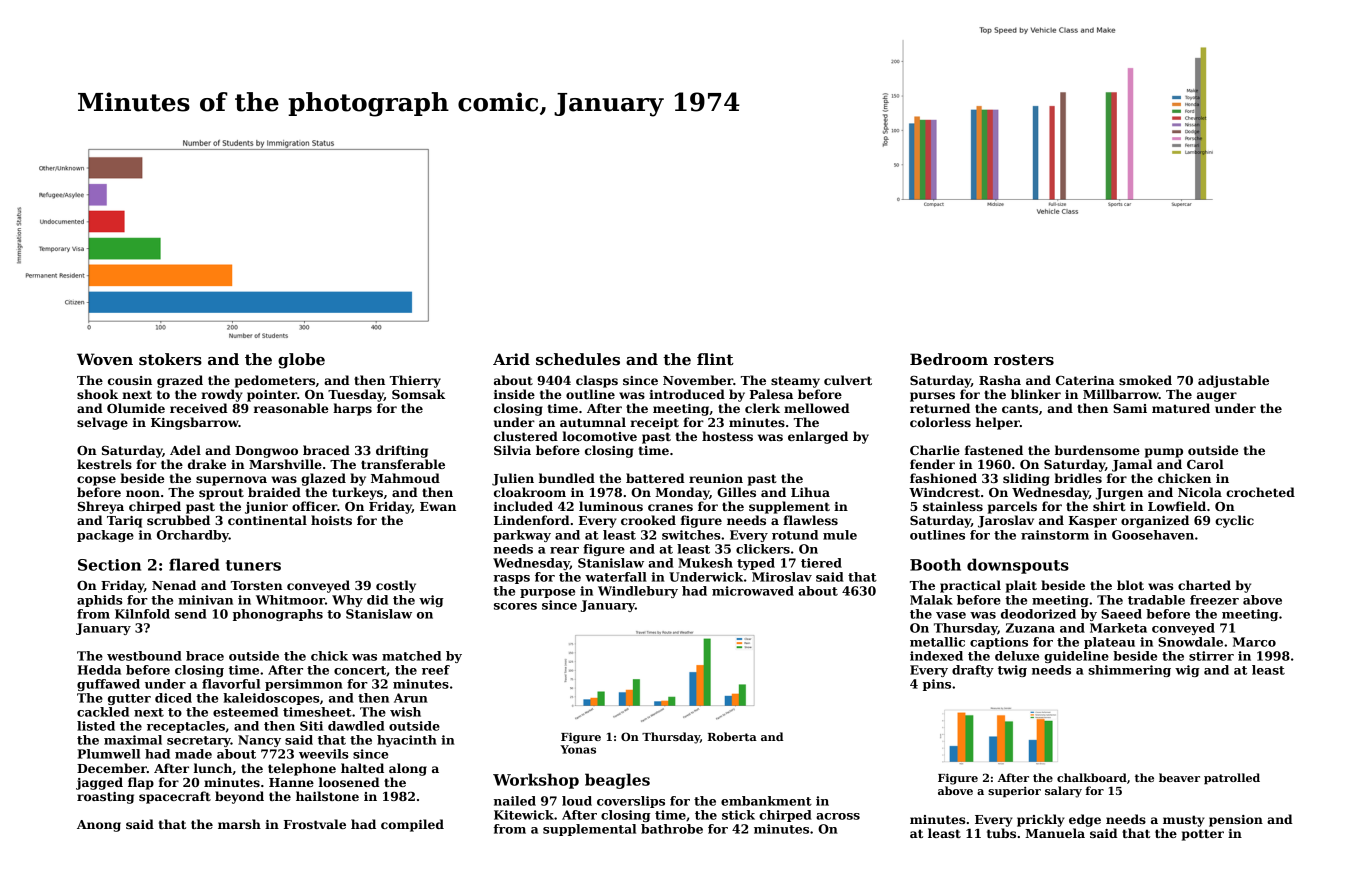 The height and width of the screenshot is (887, 1372). What do you see at coordinates (716, 478) in the screenshot?
I see `reunion` at bounding box center [716, 478].
